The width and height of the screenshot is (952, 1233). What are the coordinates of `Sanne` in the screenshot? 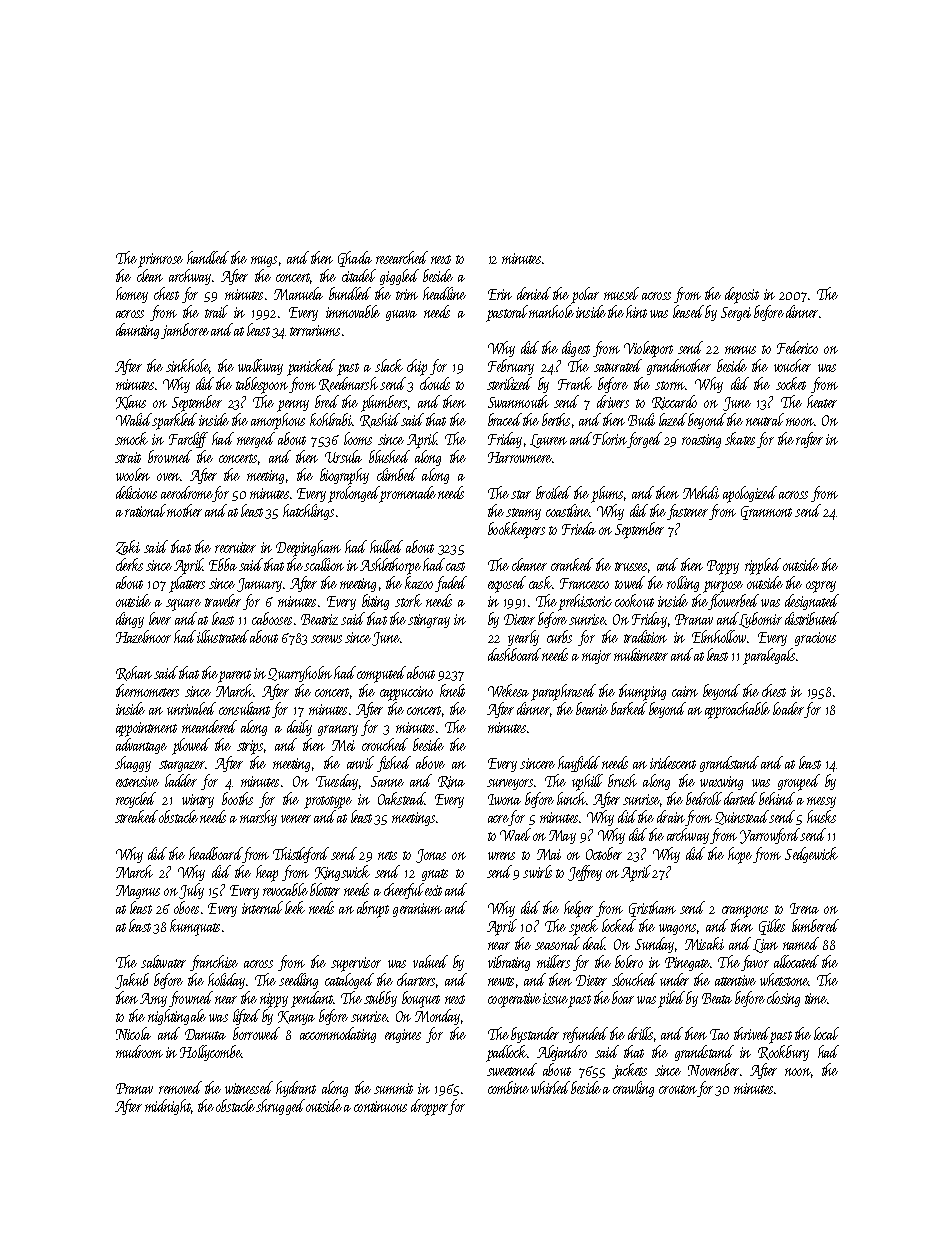 It's located at (387, 781).
